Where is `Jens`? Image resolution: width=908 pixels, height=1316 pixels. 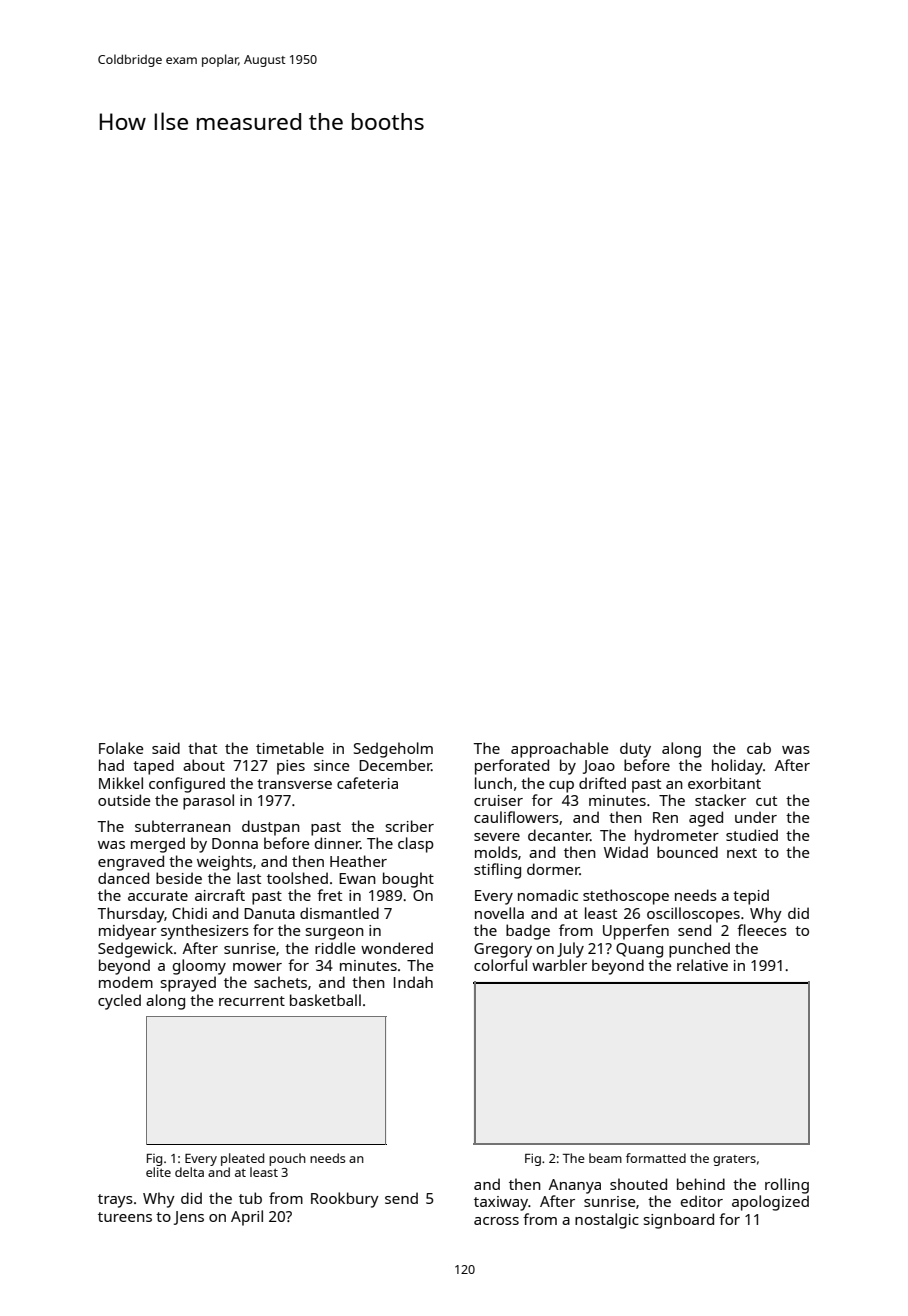
Jens is located at coordinates (189, 1218).
